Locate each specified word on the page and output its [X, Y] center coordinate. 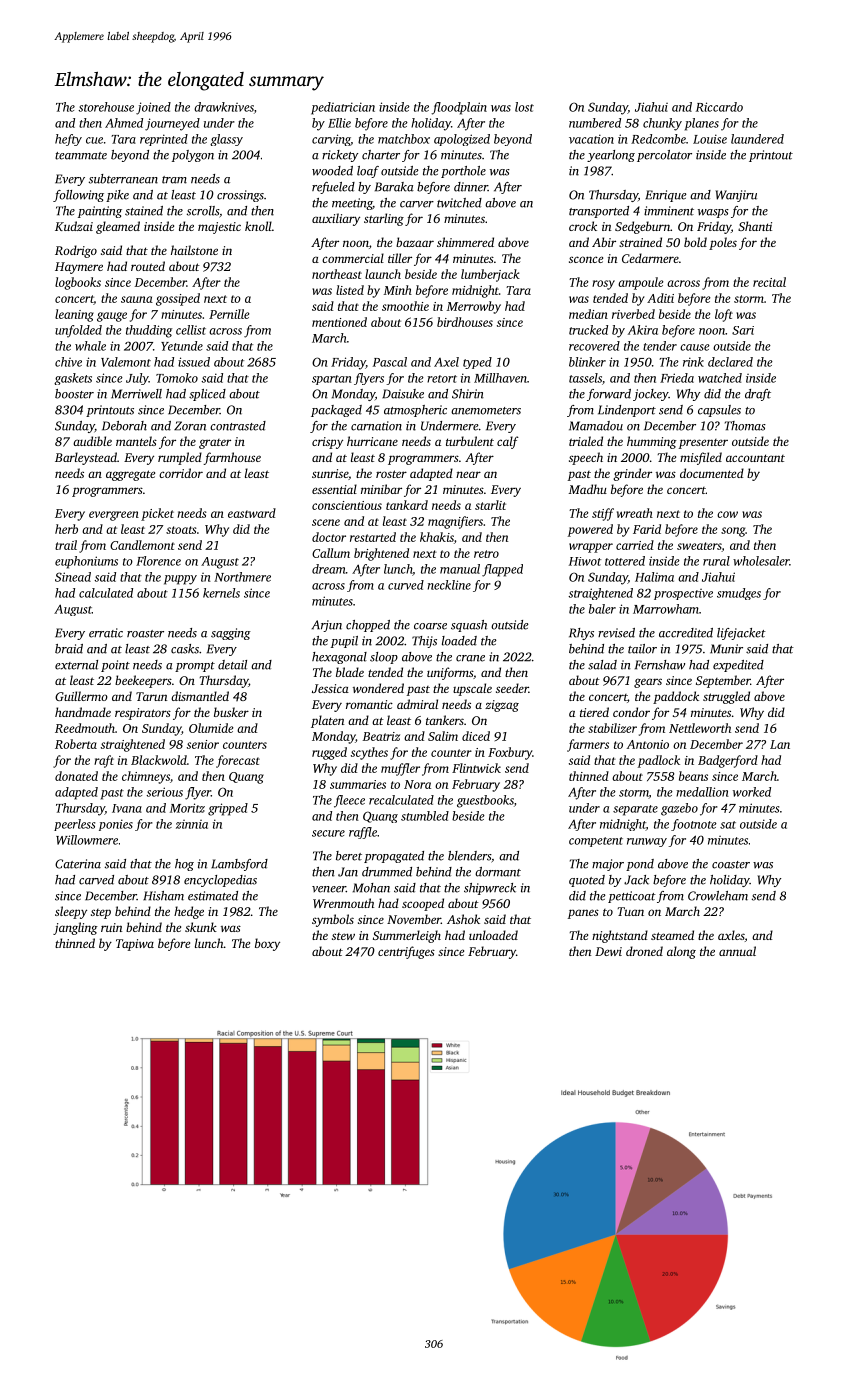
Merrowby [474, 307]
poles [723, 243]
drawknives [224, 107]
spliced [207, 395]
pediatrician [343, 108]
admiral [417, 704]
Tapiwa [135, 945]
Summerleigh [407, 936]
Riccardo [719, 107]
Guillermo [81, 696]
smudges [739, 594]
